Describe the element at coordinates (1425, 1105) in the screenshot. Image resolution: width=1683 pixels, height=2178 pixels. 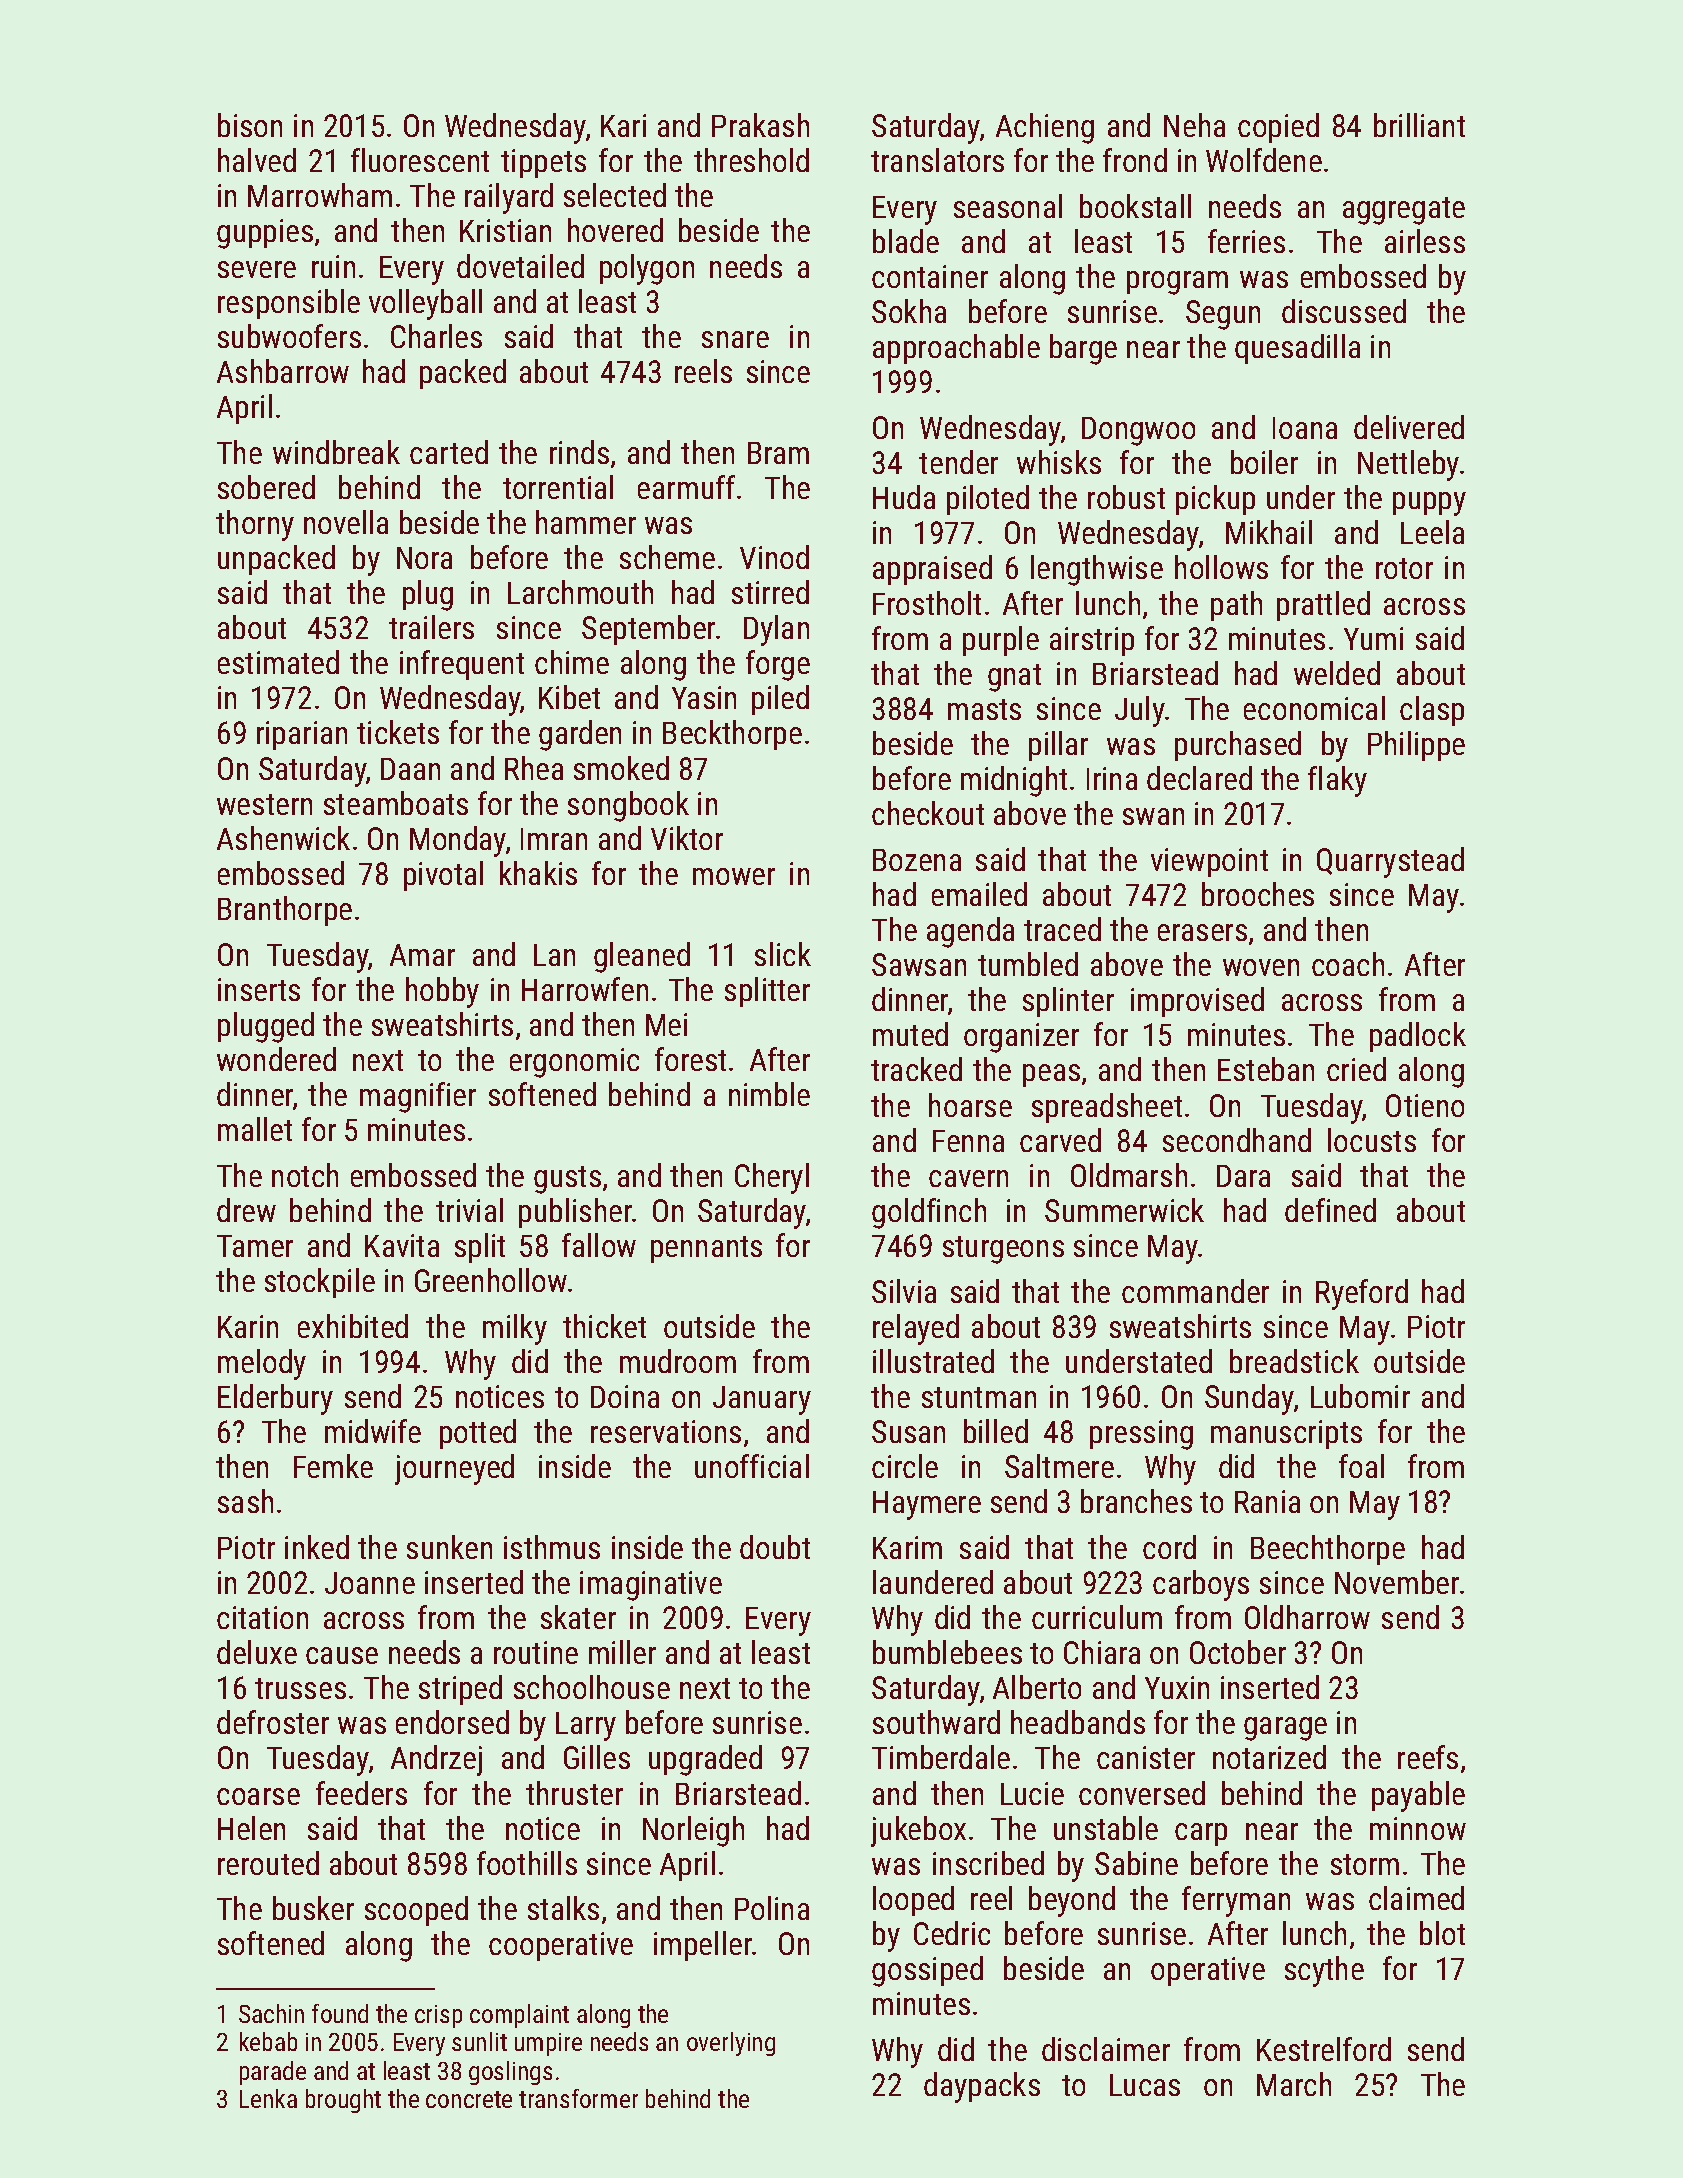
I see `Otieno` at that location.
